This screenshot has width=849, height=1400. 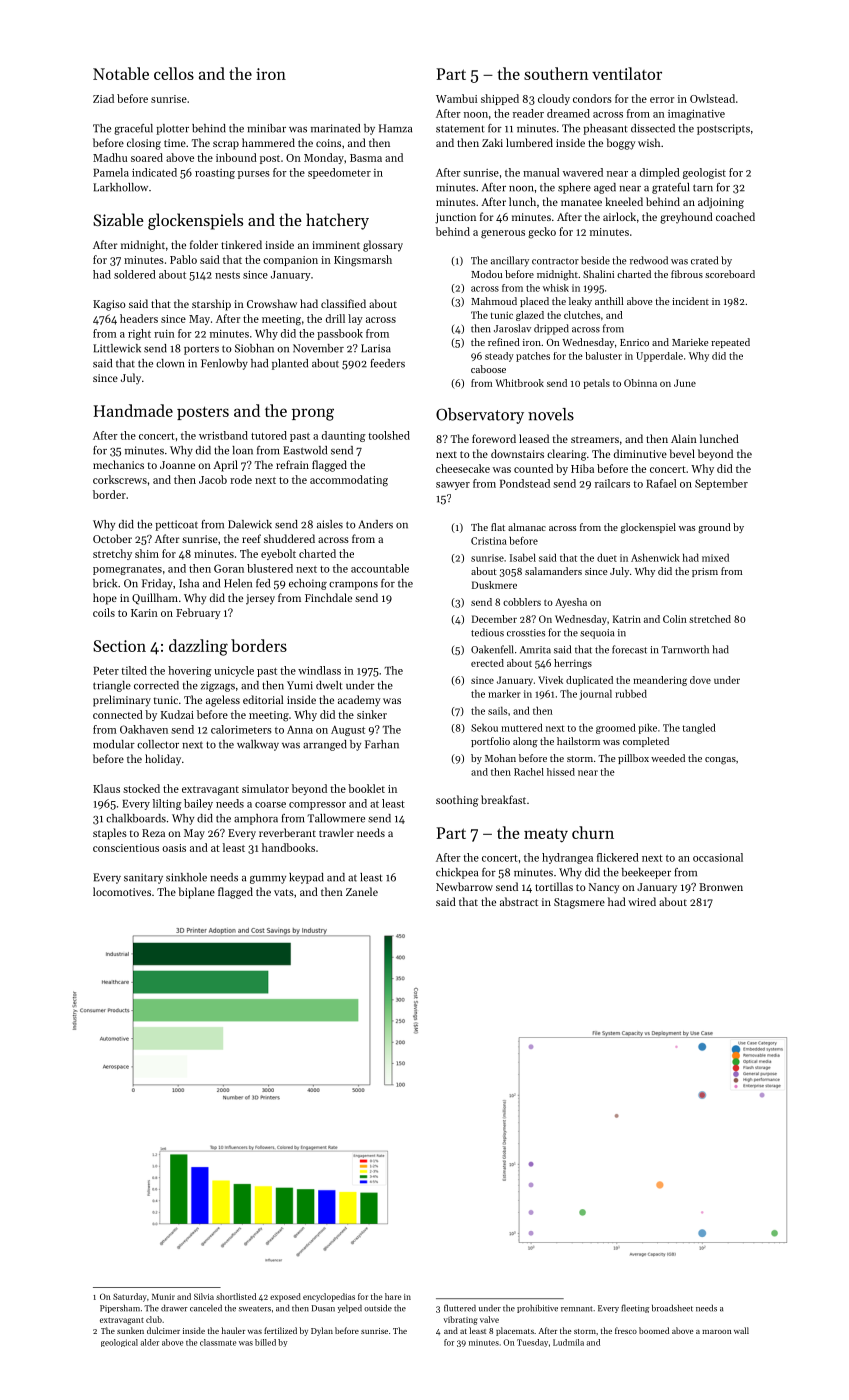 I want to click on abstract, so click(x=519, y=901).
